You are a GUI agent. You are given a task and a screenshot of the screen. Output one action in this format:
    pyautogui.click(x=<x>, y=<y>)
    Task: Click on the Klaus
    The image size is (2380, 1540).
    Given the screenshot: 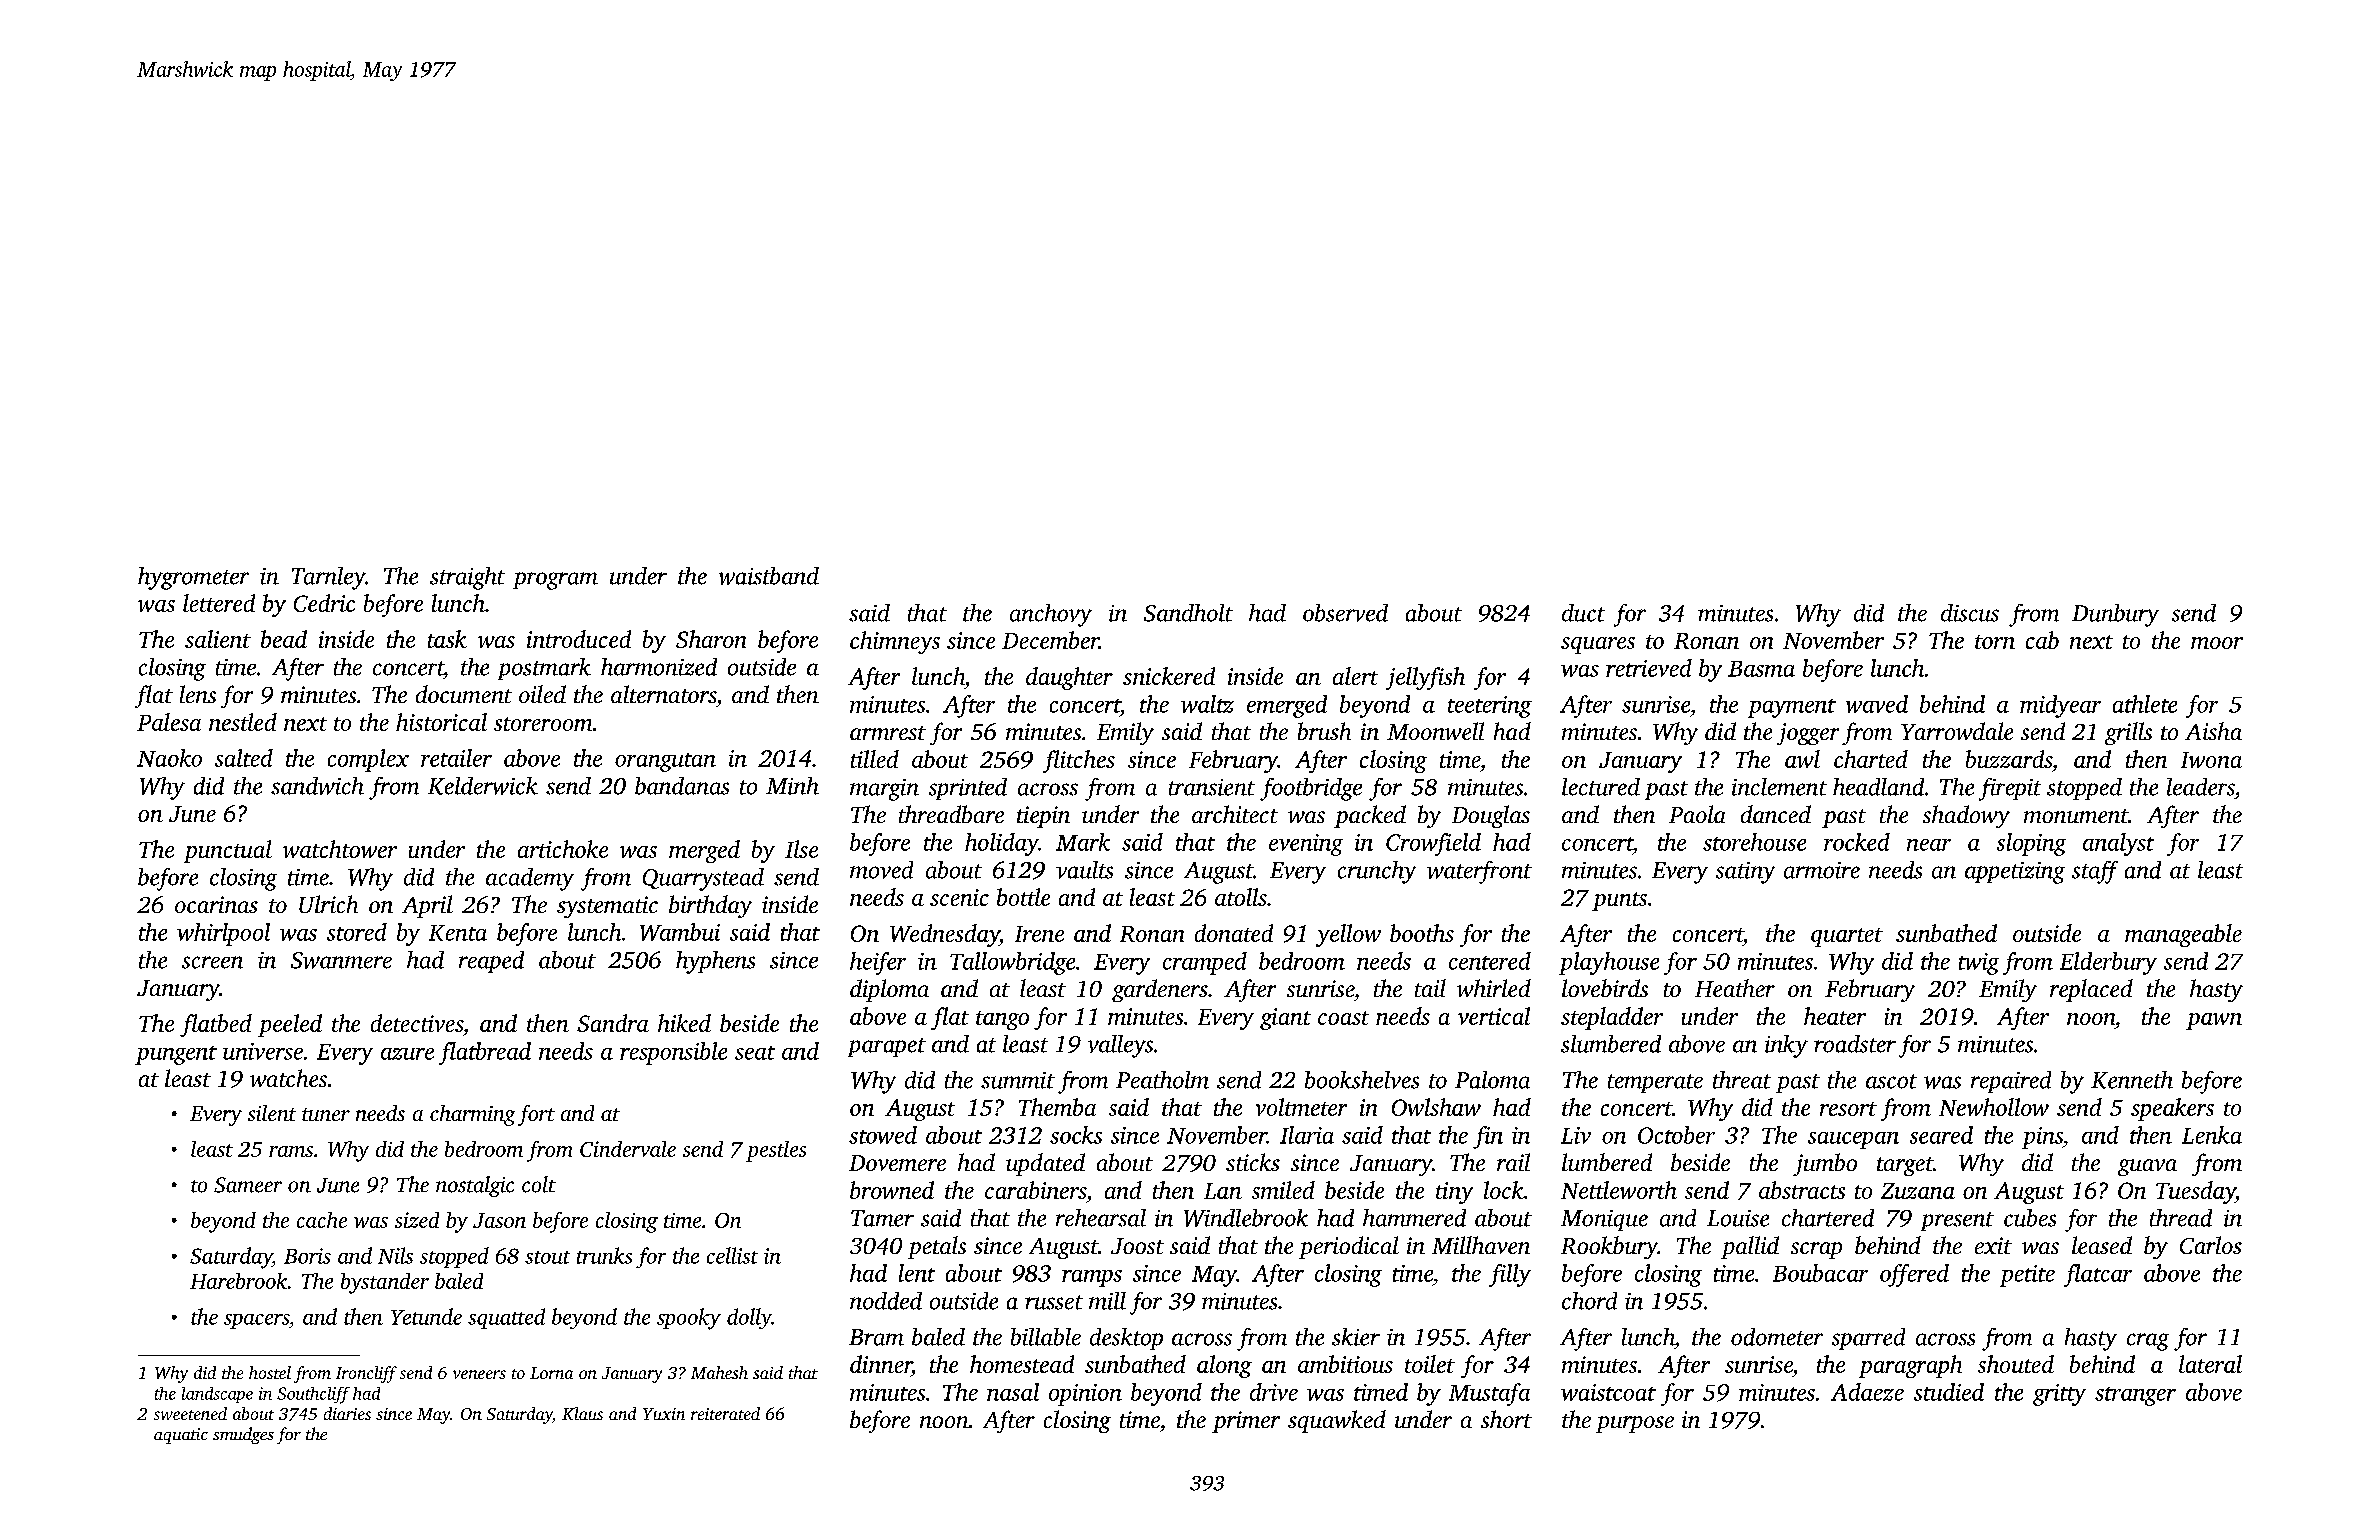 What is the action you would take?
    pyautogui.click(x=582, y=1413)
